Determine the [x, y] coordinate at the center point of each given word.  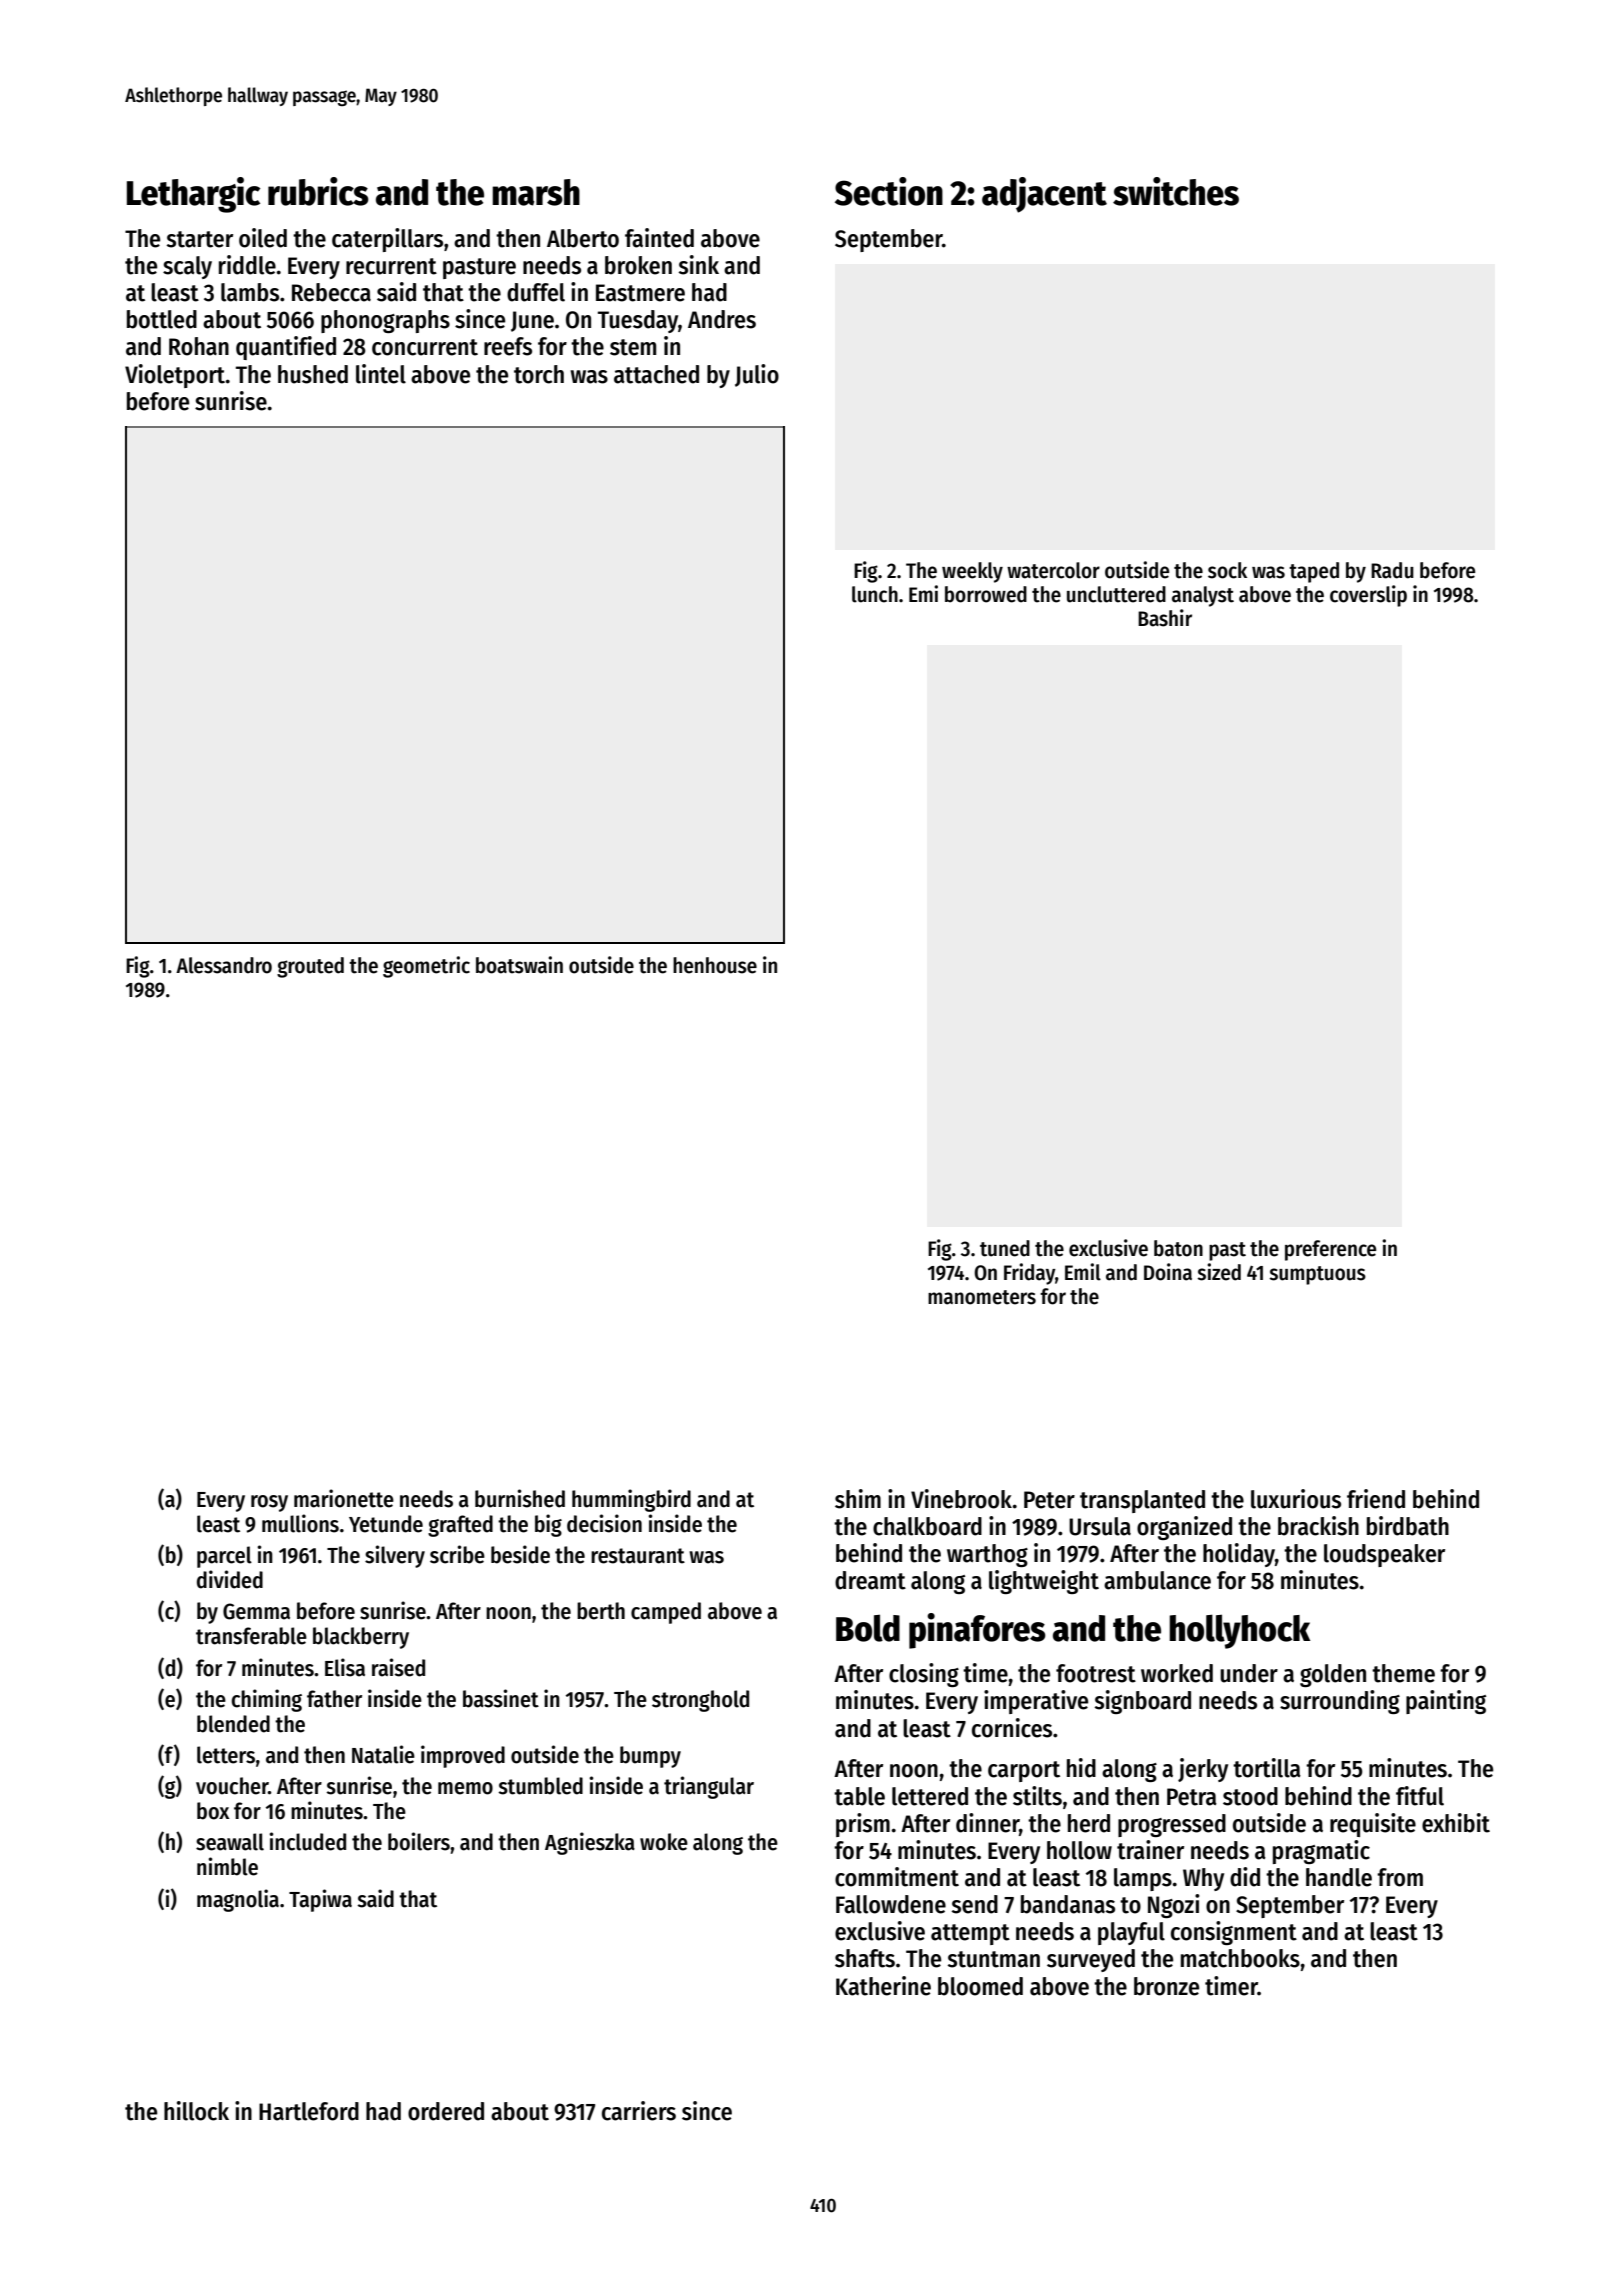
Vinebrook [961, 1499]
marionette [344, 1498]
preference [1330, 1250]
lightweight [1044, 1582]
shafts [865, 1958]
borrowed [986, 594]
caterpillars [387, 240]
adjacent [1044, 195]
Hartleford [309, 2111]
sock [1227, 570]
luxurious [1296, 1499]
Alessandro [224, 965]
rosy [269, 1503]
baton [1178, 1248]
